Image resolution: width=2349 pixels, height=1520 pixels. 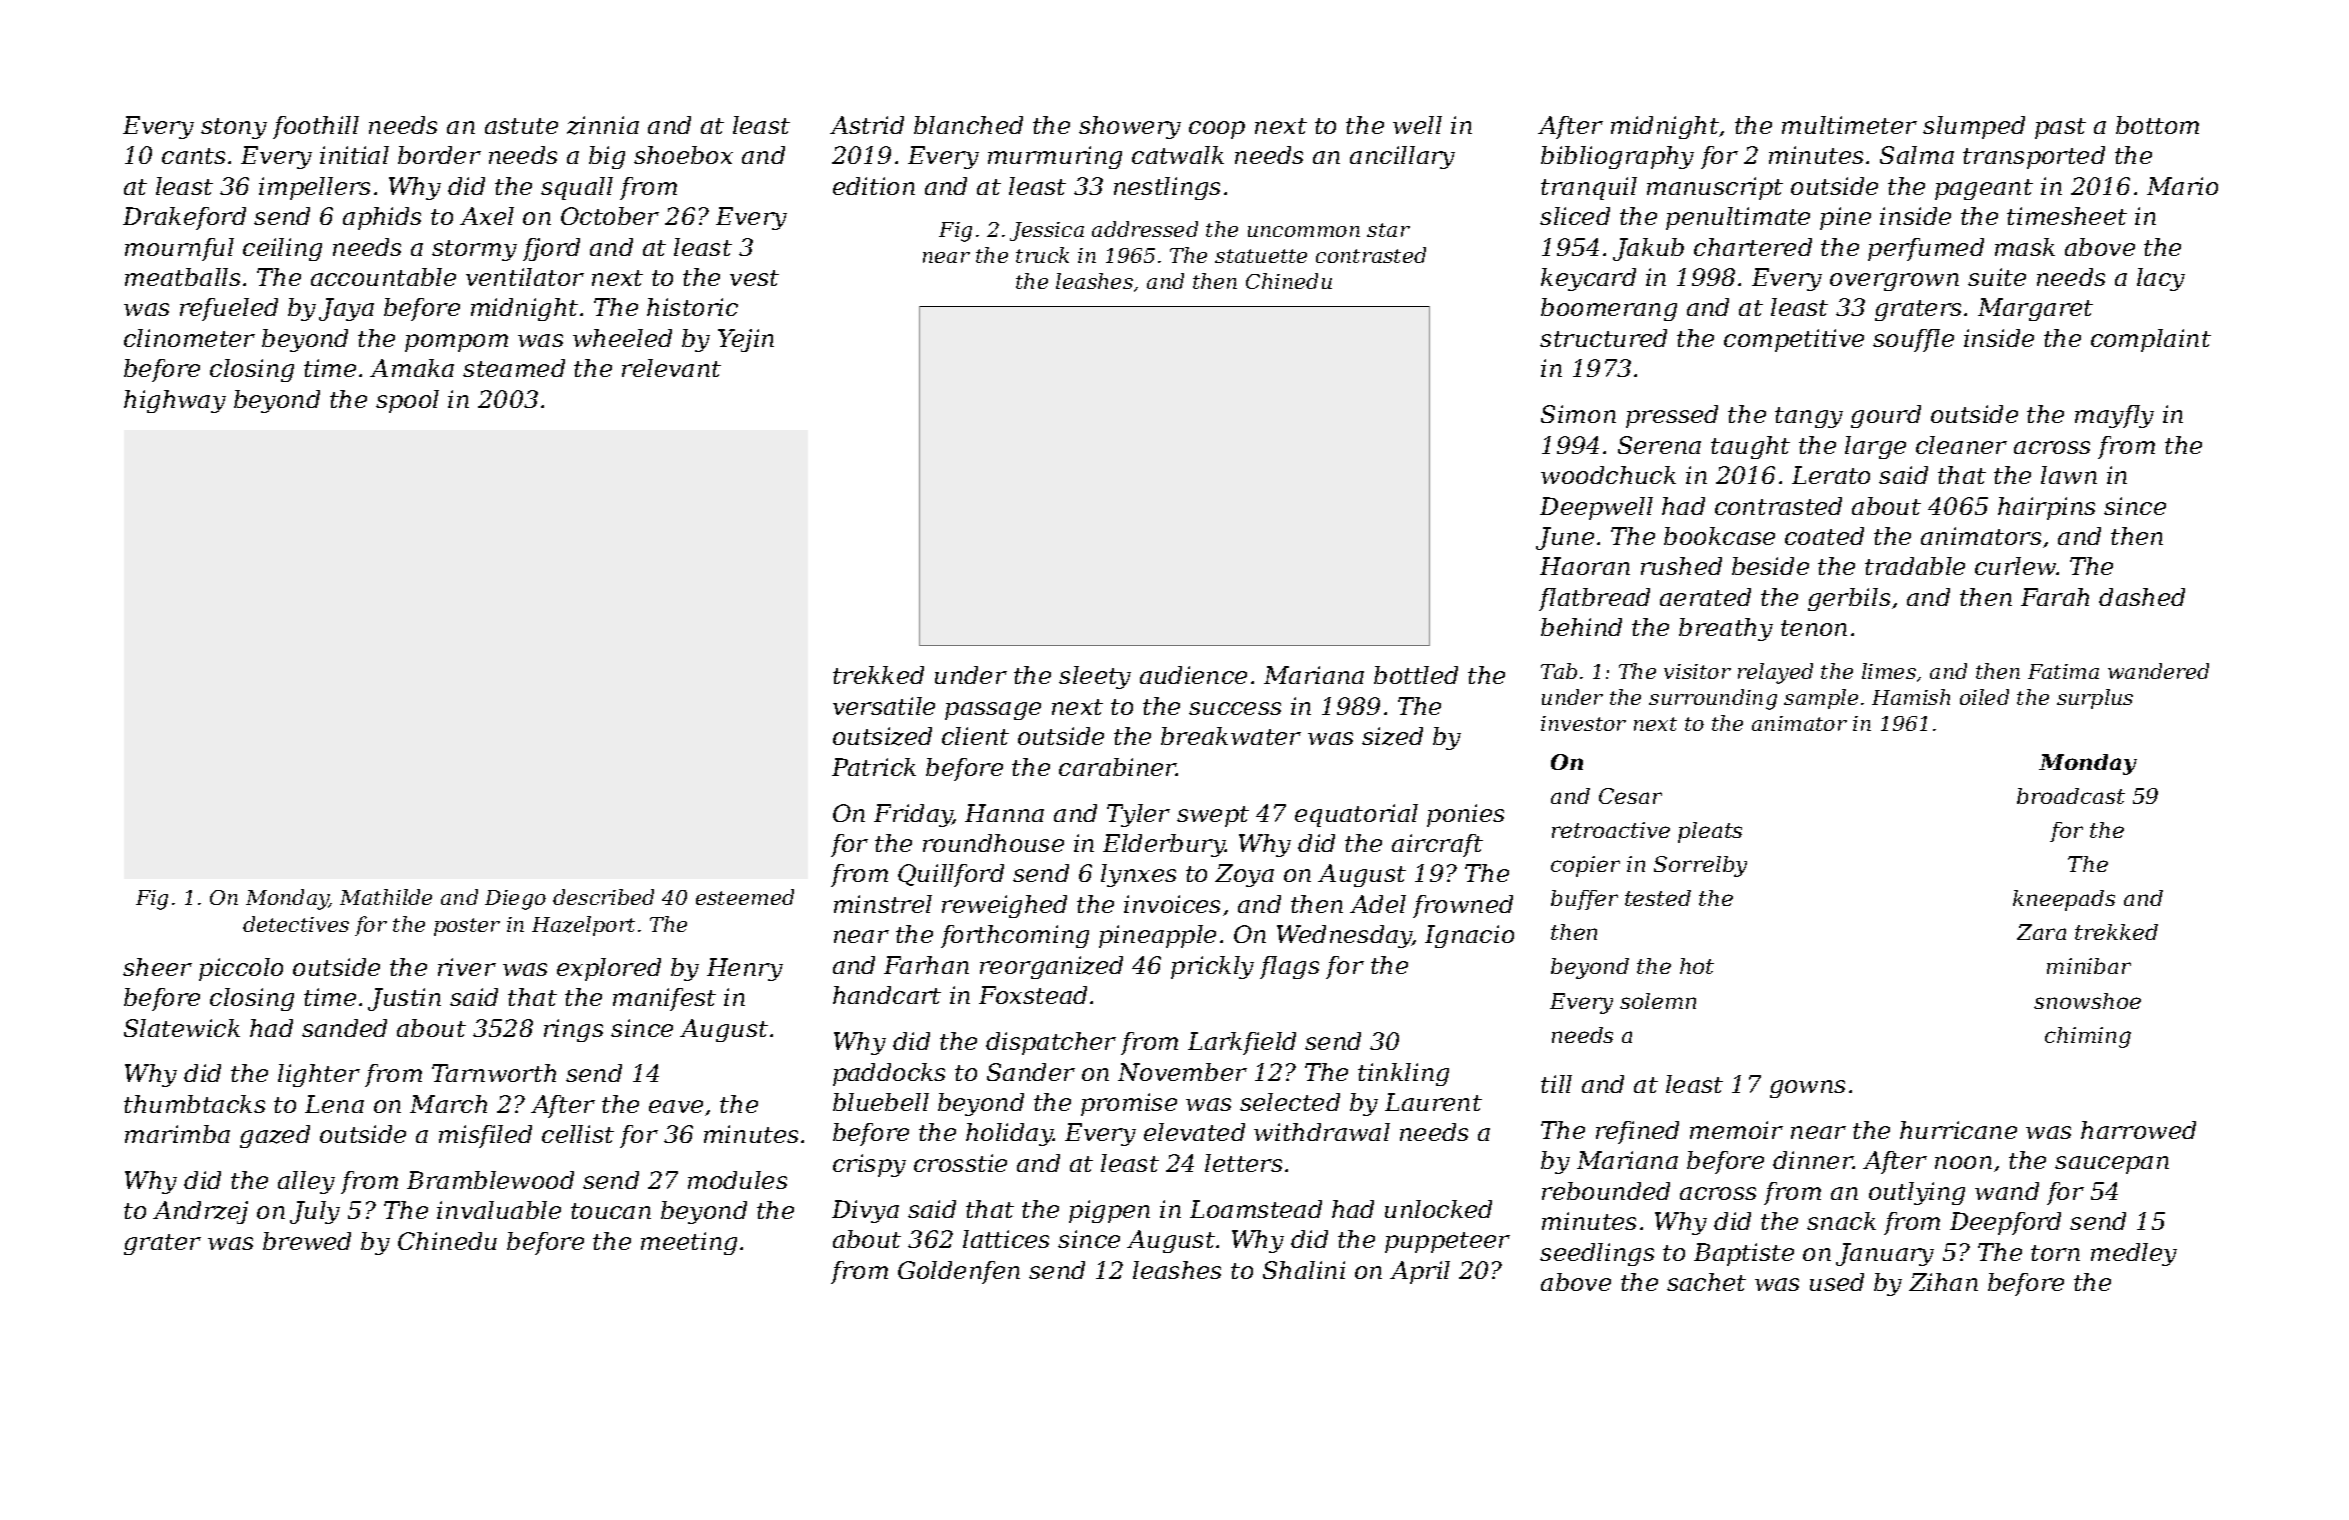 I want to click on used, so click(x=1837, y=1282).
